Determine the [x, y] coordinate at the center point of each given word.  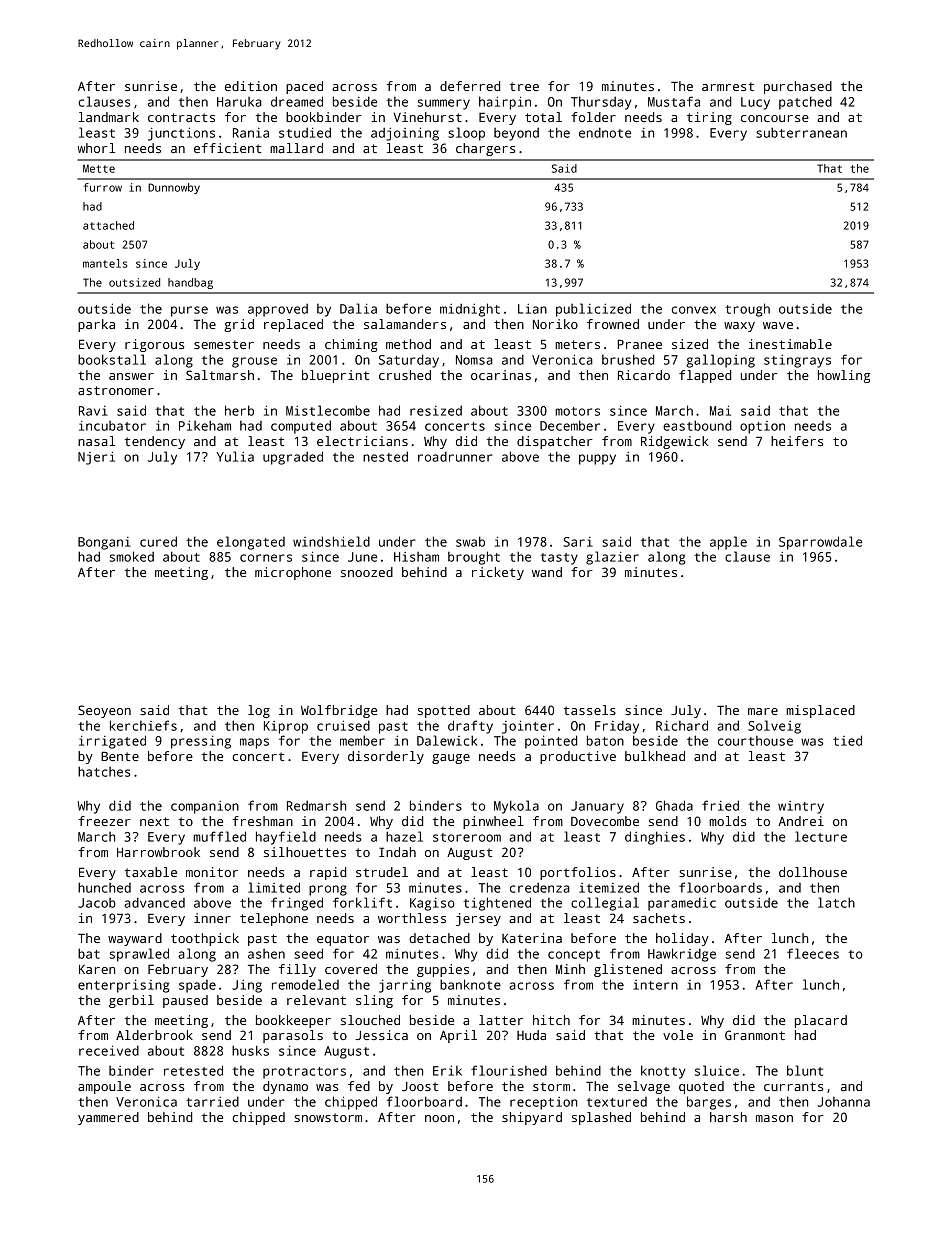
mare [763, 711]
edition [251, 86]
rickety [498, 573]
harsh [728, 1117]
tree [524, 86]
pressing [201, 742]
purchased [798, 87]
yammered [108, 1118]
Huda [531, 1035]
